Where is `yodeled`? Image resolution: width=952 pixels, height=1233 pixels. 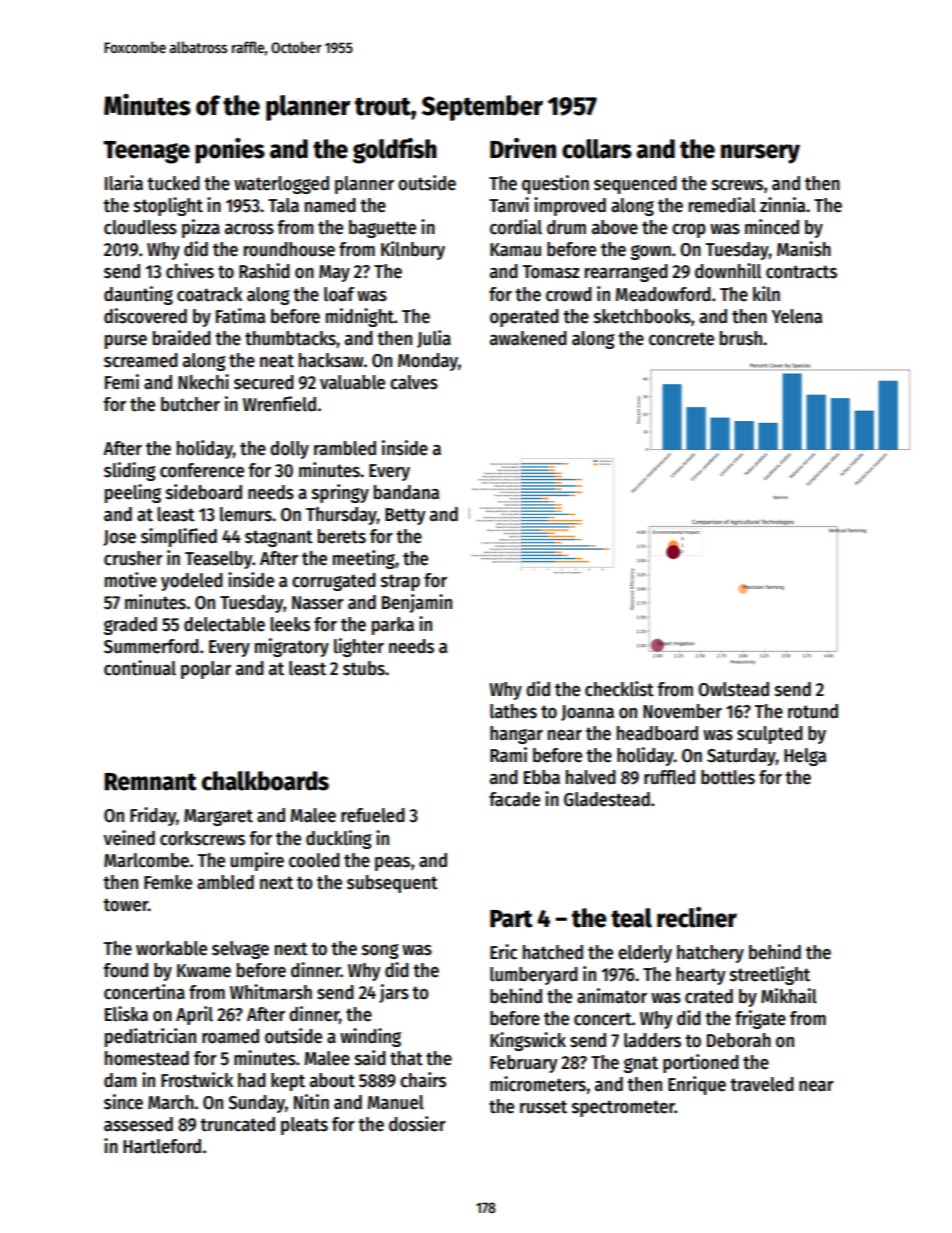
yodeled is located at coordinates (192, 582).
